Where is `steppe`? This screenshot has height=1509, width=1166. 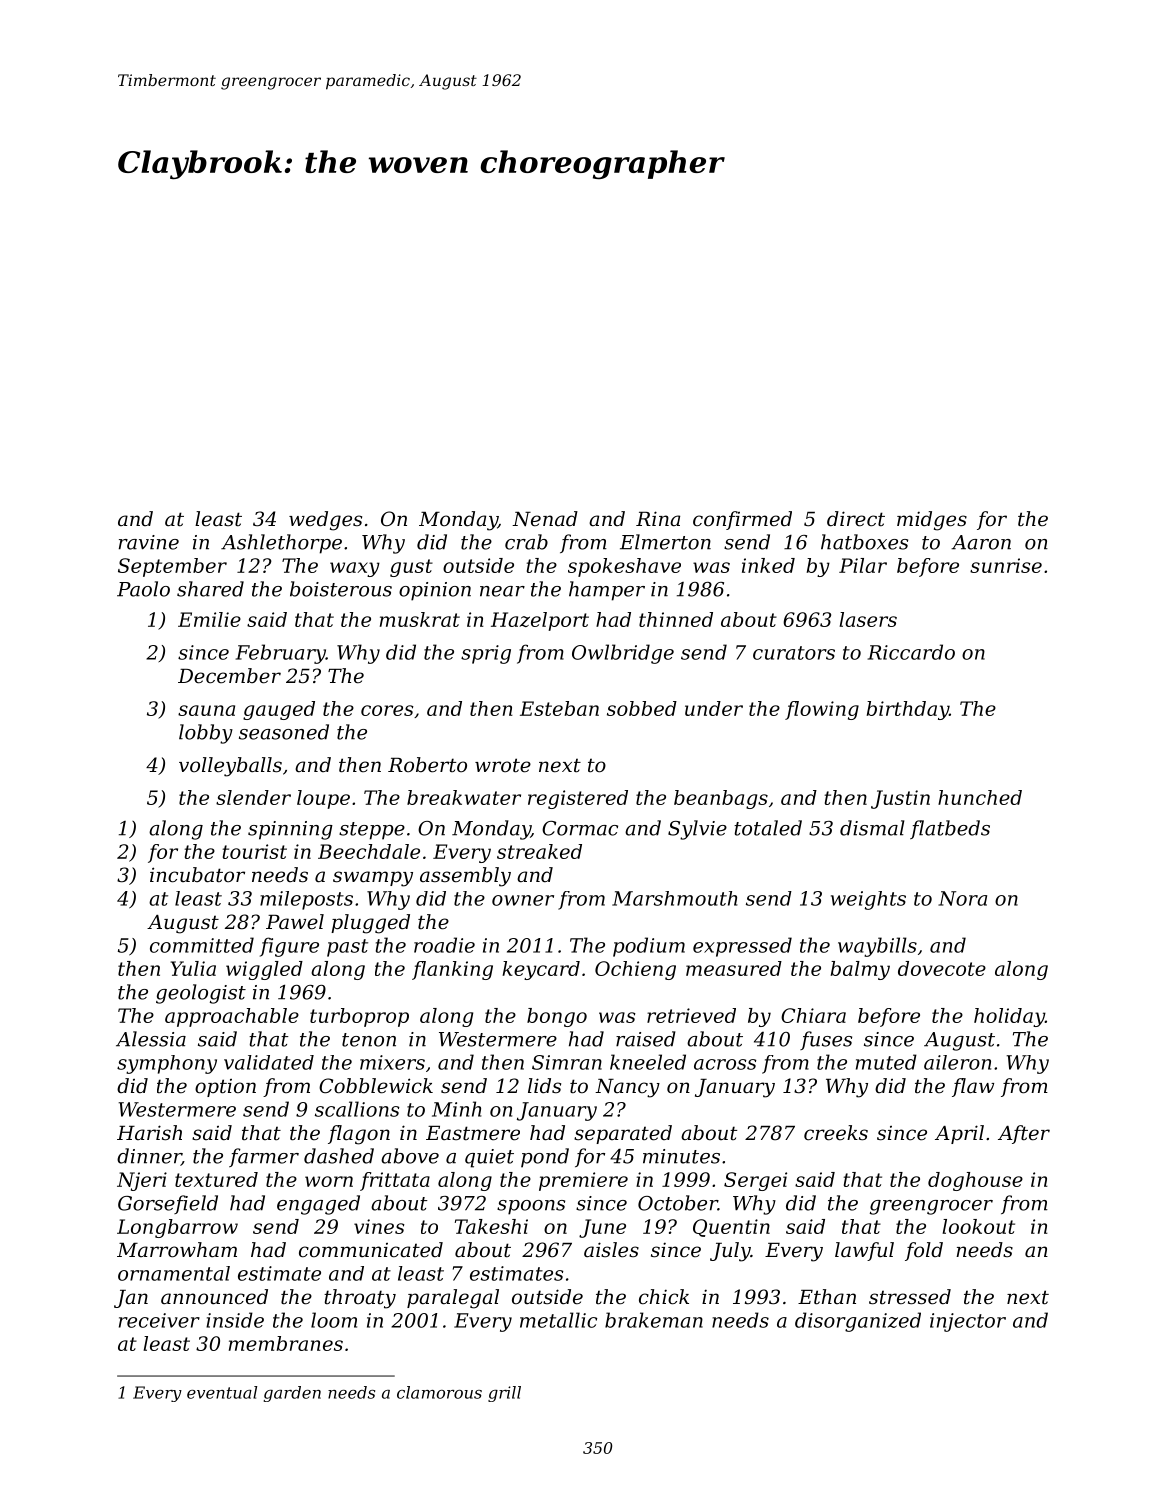 steppe is located at coordinates (372, 831).
